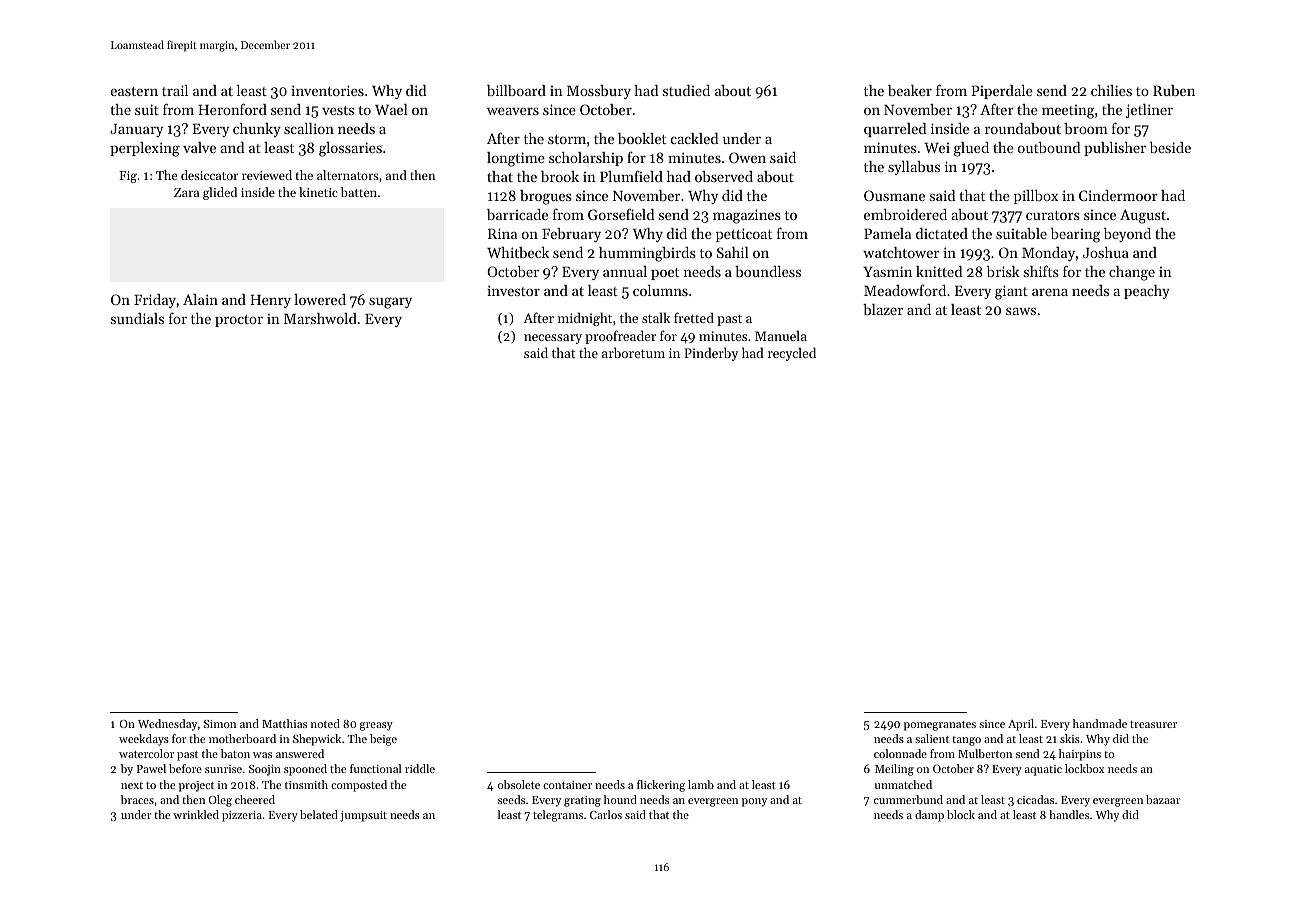  I want to click on block, so click(961, 814).
